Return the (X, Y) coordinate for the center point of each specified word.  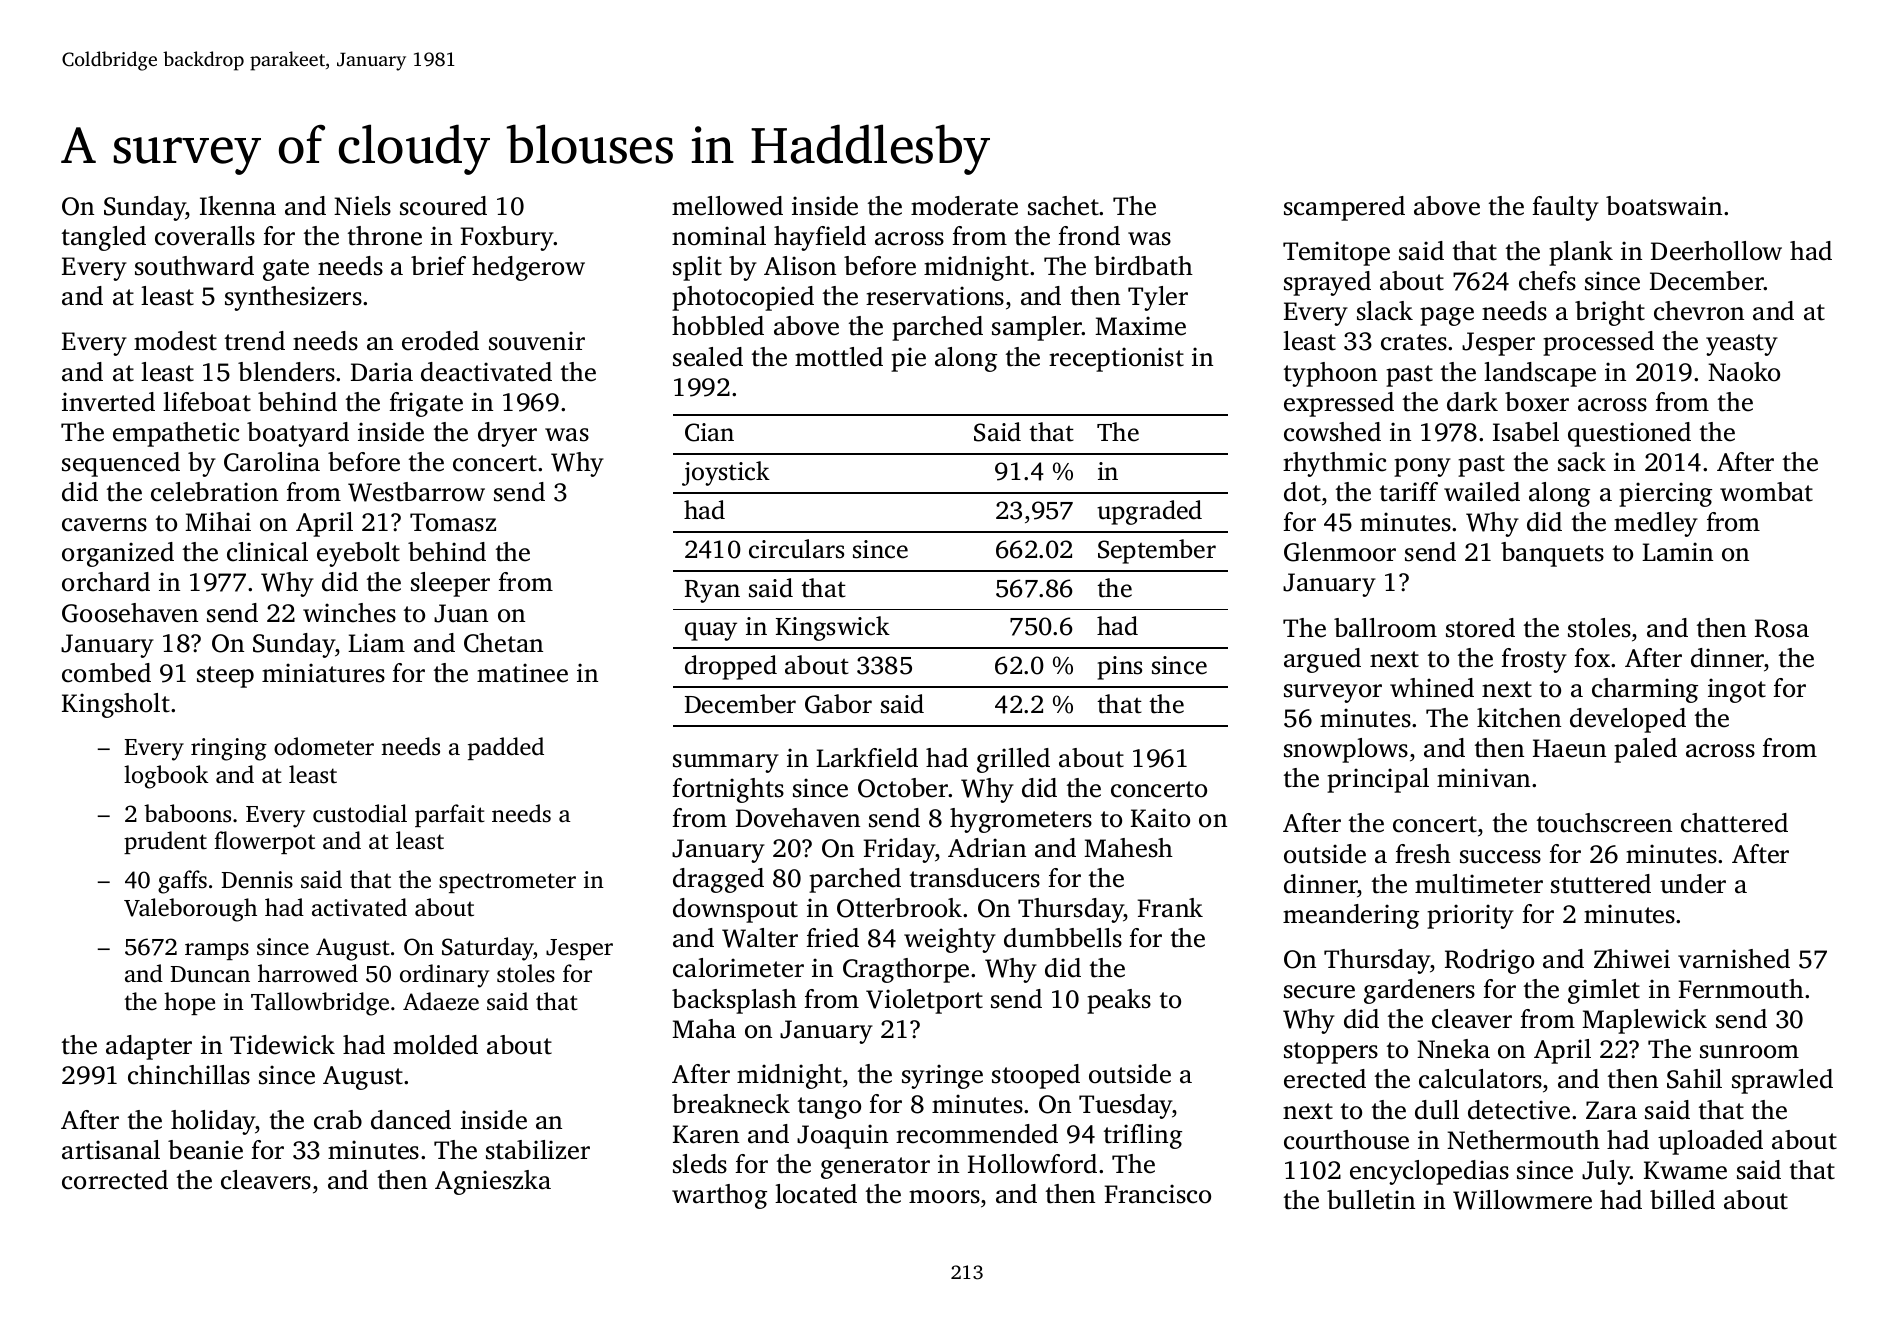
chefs (1547, 281)
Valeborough (190, 910)
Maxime (1140, 326)
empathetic (176, 434)
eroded (440, 341)
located (816, 1194)
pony (1422, 467)
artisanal (111, 1150)
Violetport (924, 1001)
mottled (839, 357)
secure (1319, 992)
